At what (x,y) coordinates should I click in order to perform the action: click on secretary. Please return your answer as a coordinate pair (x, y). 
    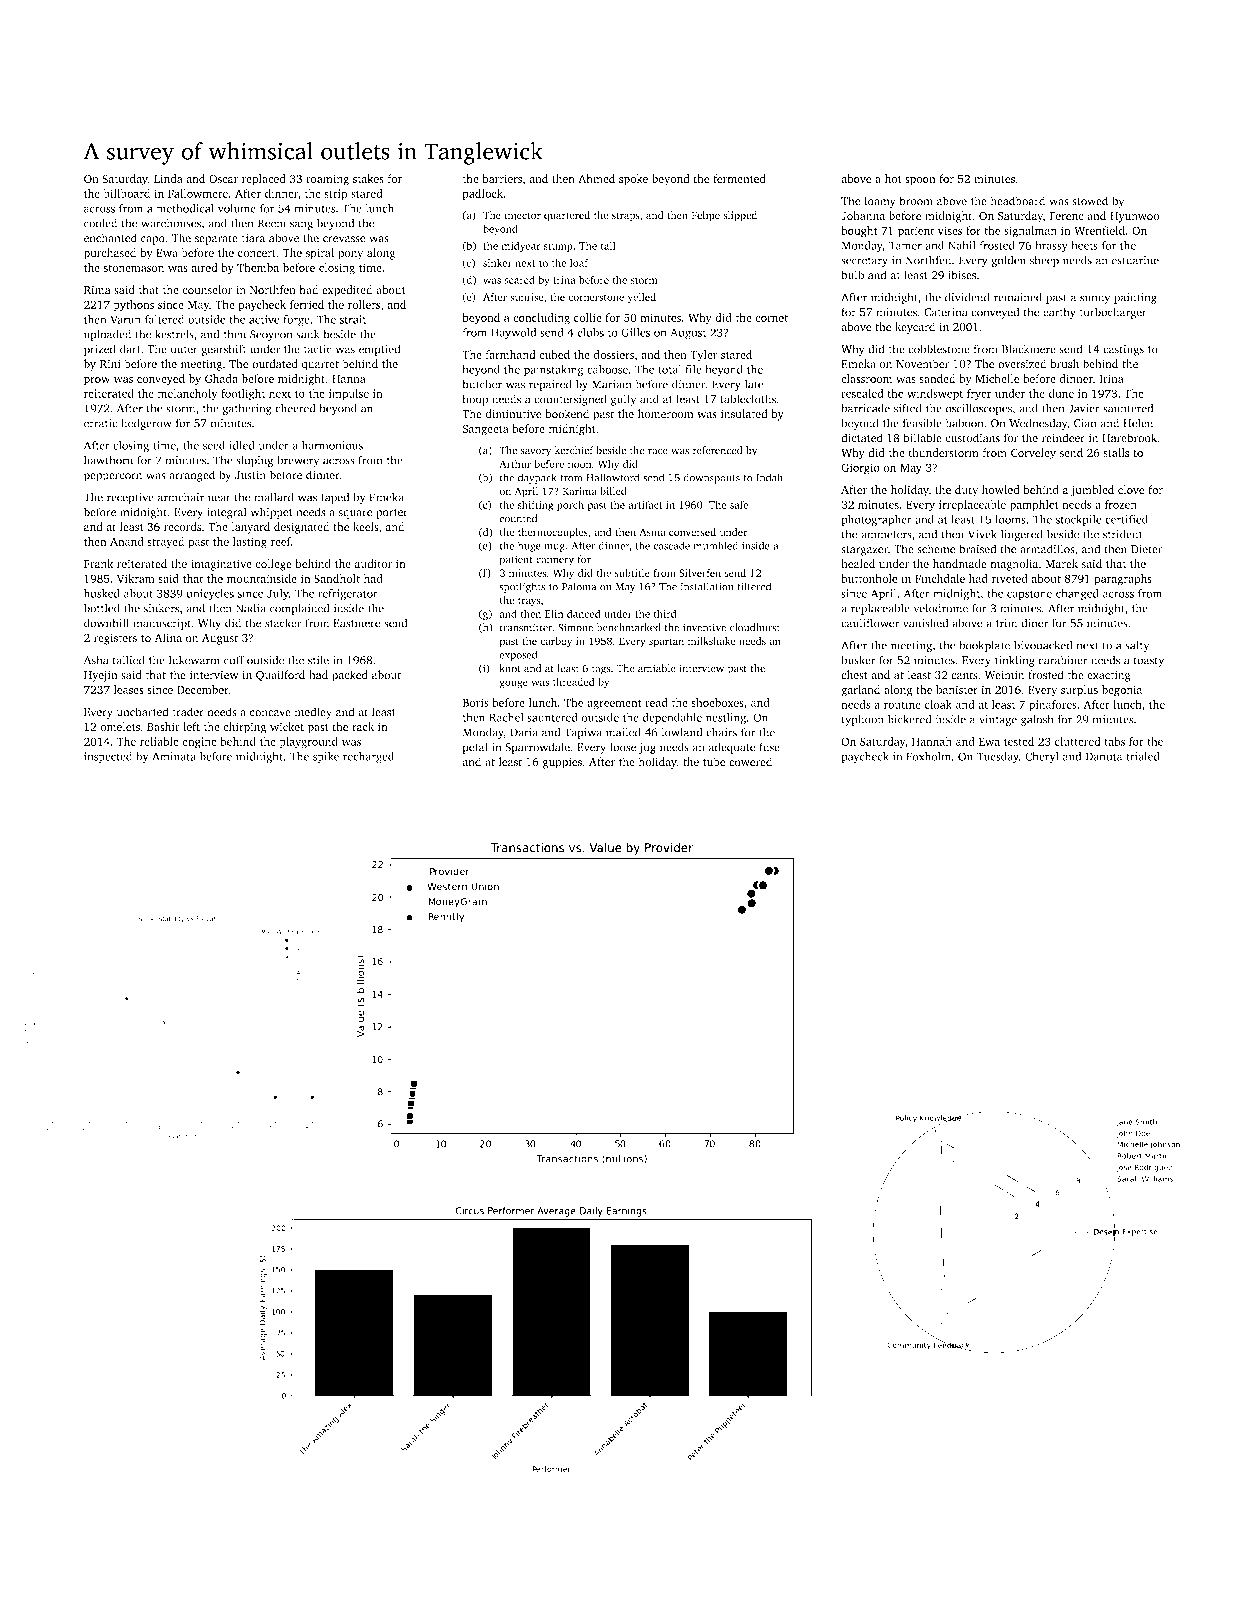
    Looking at the image, I should click on (864, 262).
